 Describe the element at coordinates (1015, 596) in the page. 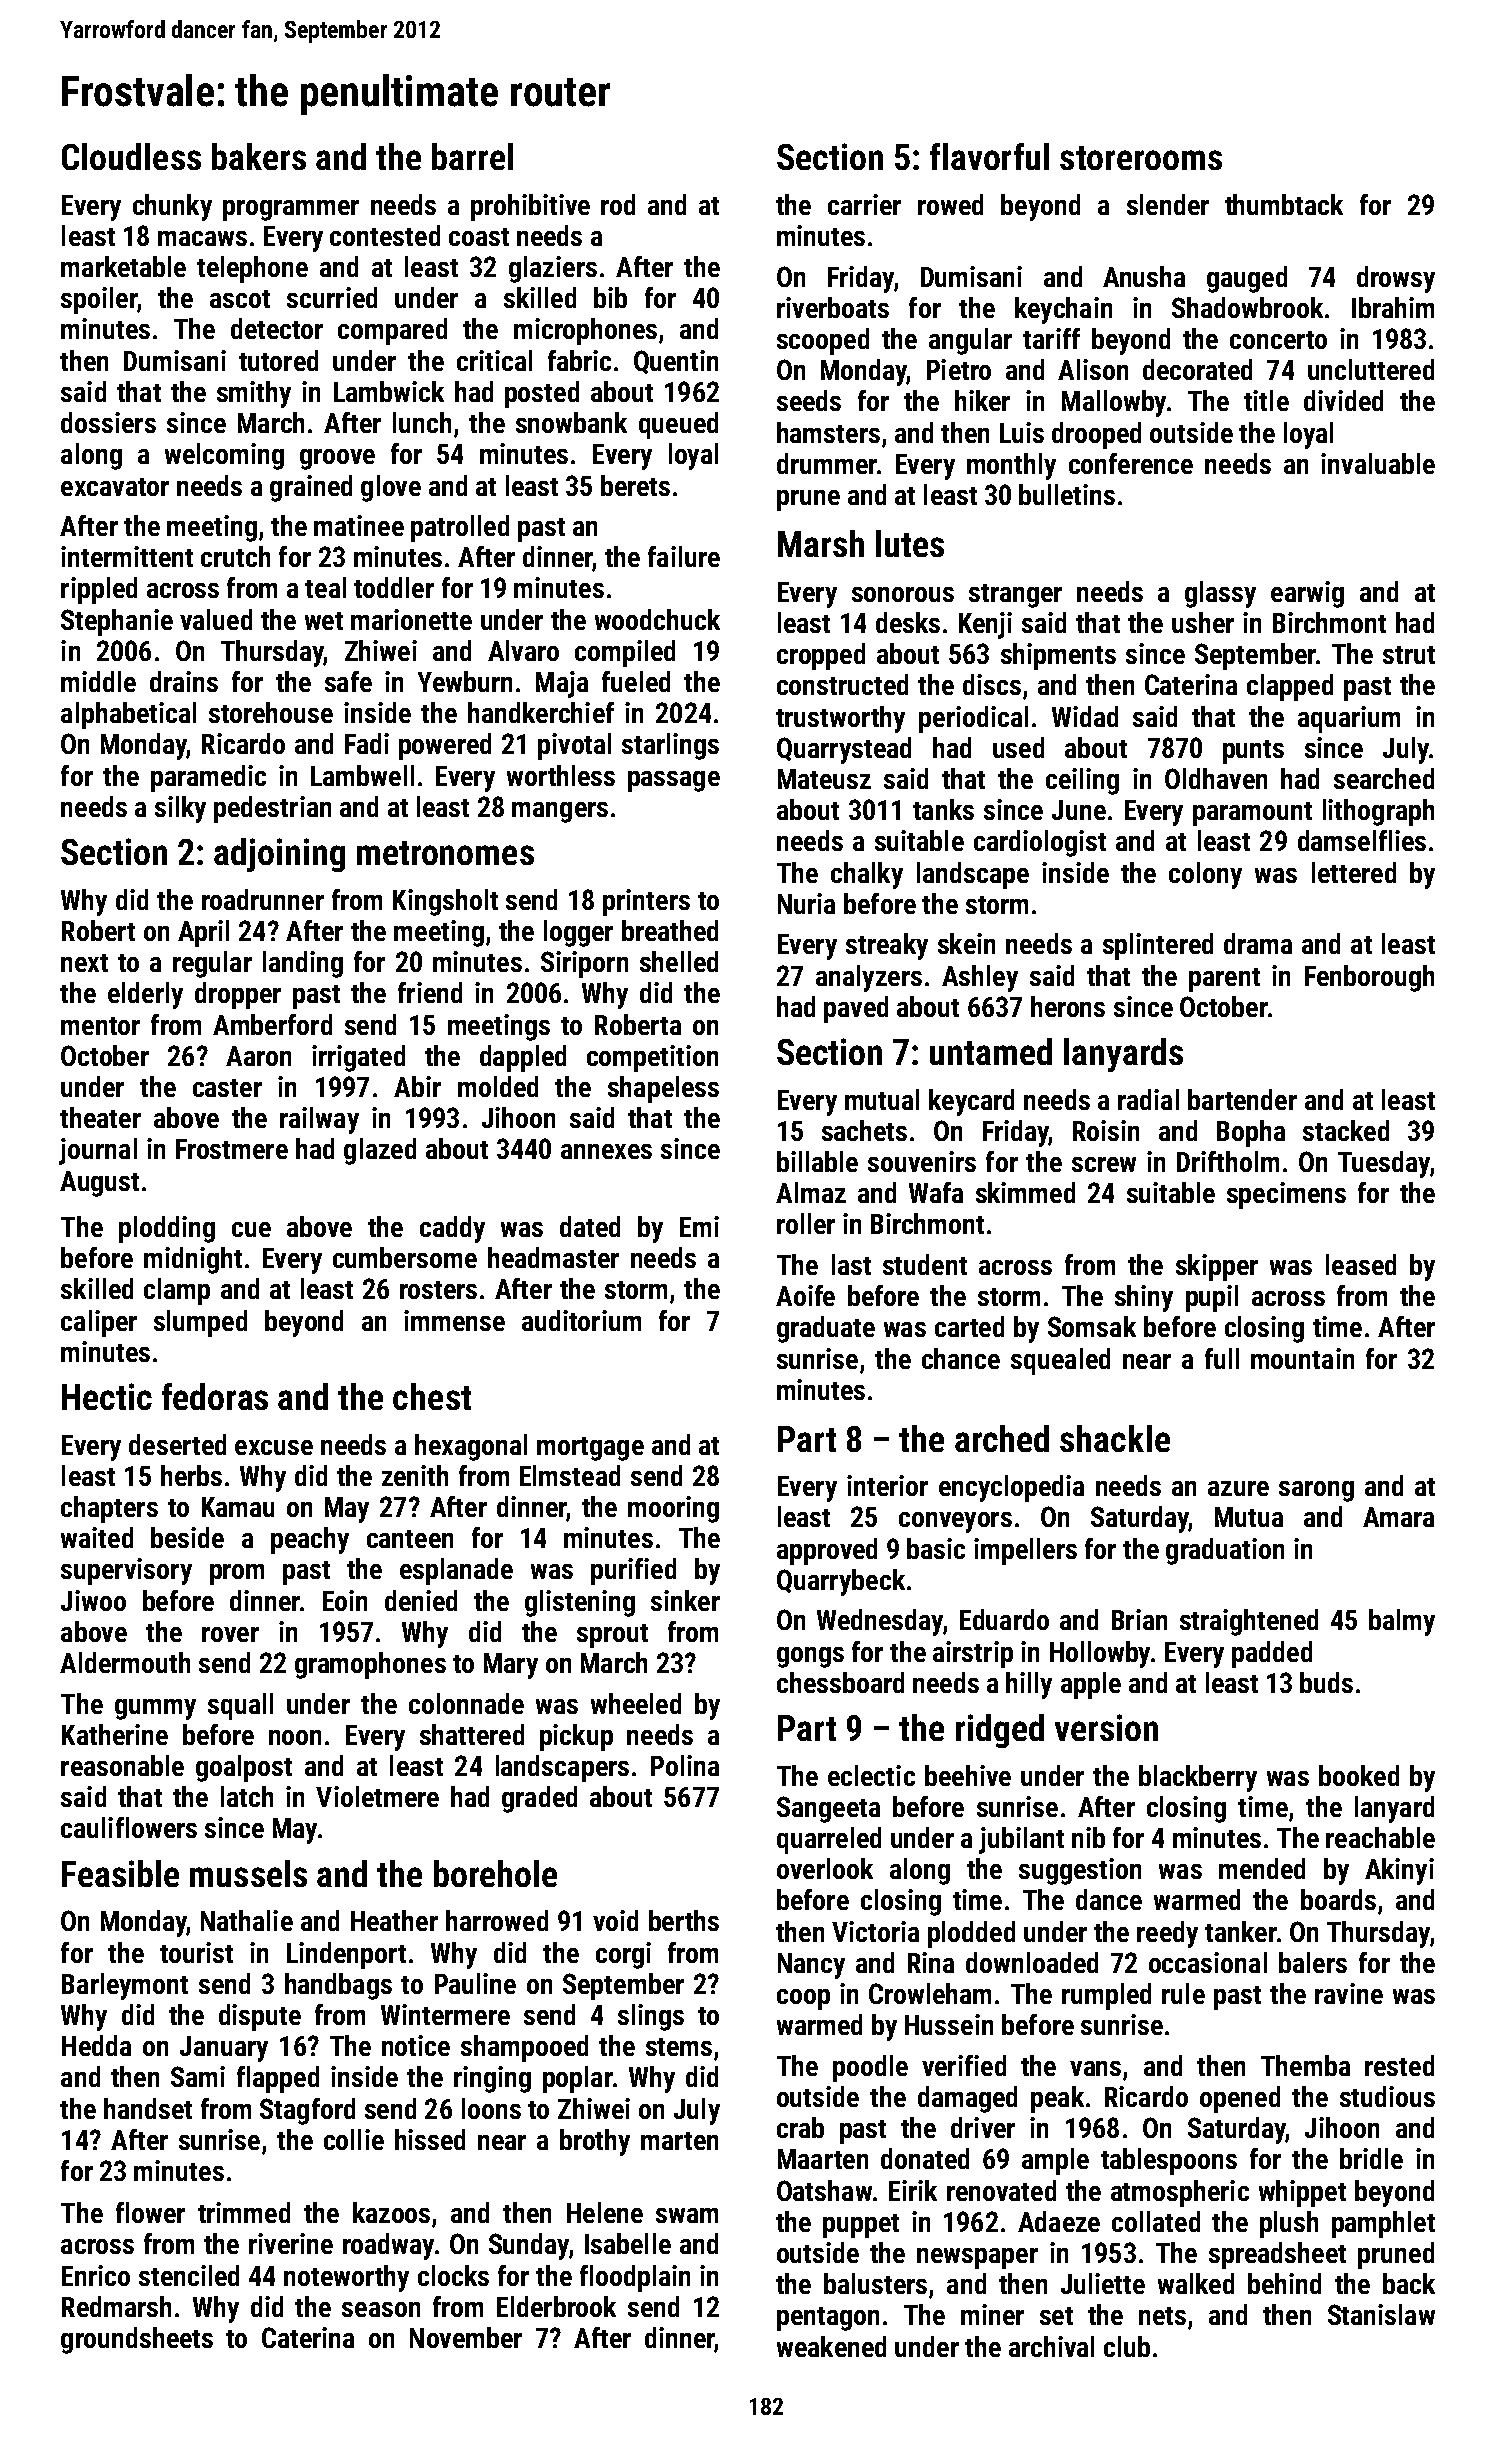

I see `stranger` at that location.
